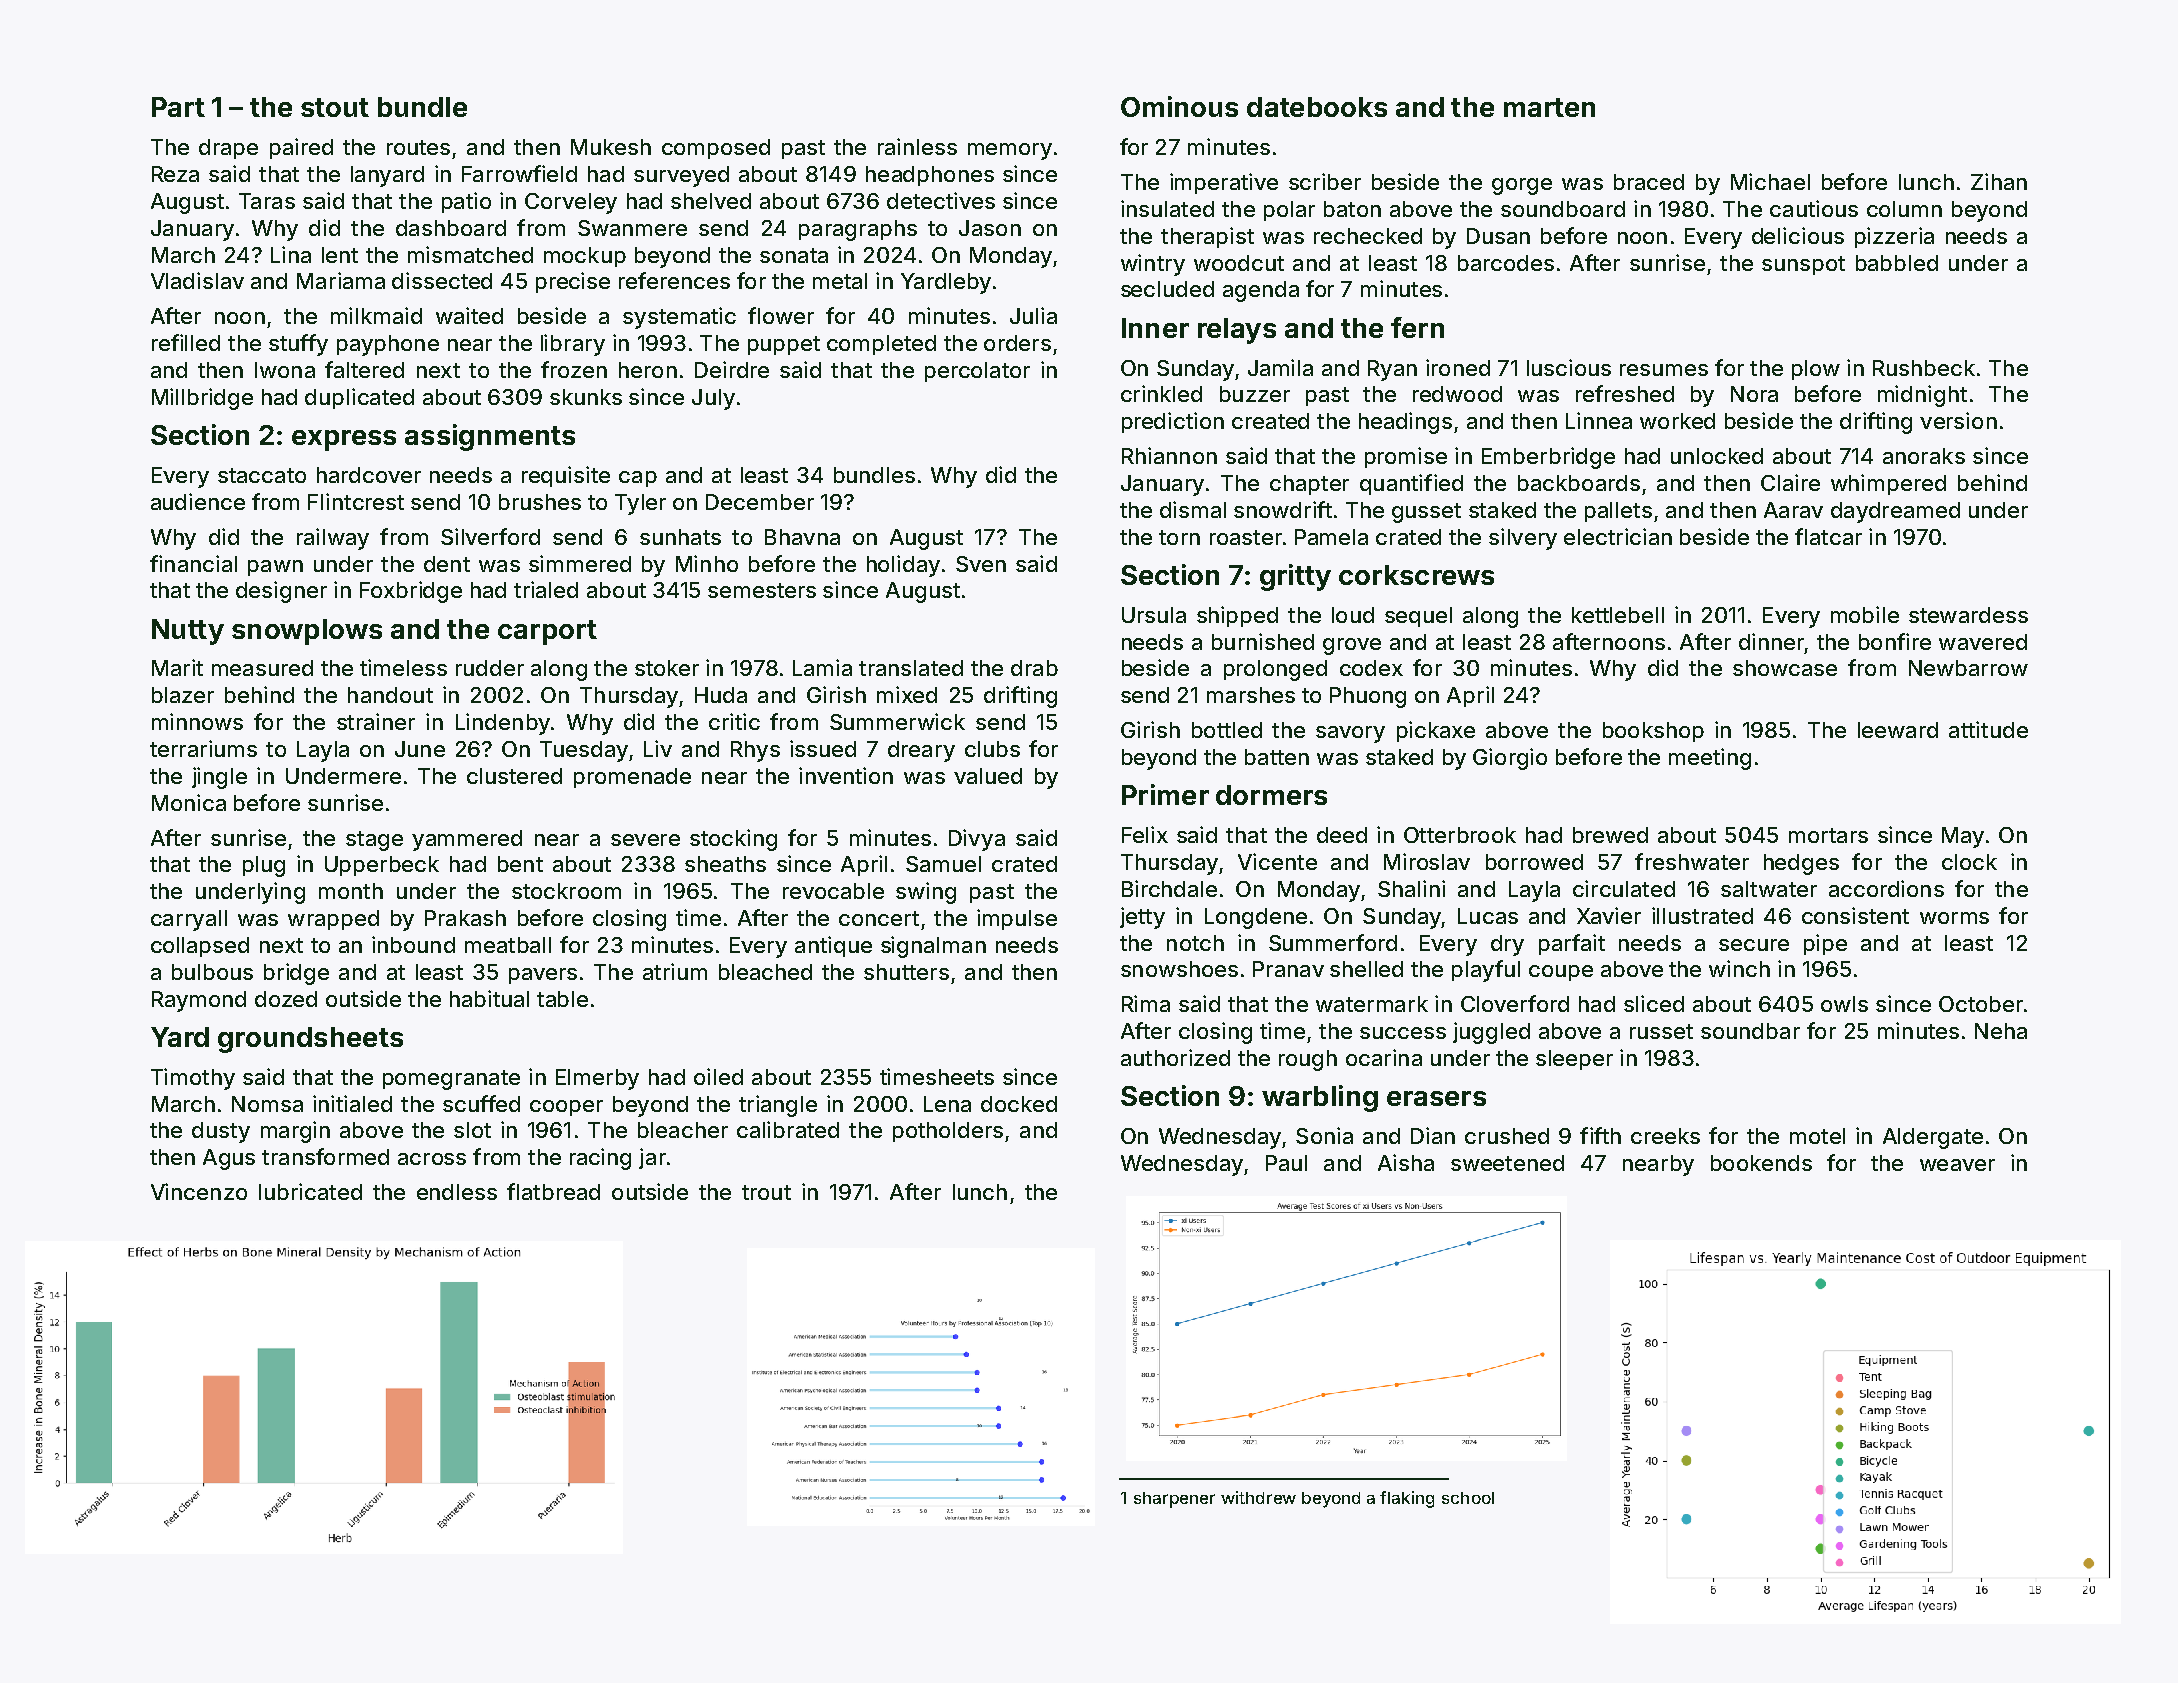 The height and width of the image is (1683, 2178). Describe the element at coordinates (1999, 181) in the image. I see `Zihan` at that location.
